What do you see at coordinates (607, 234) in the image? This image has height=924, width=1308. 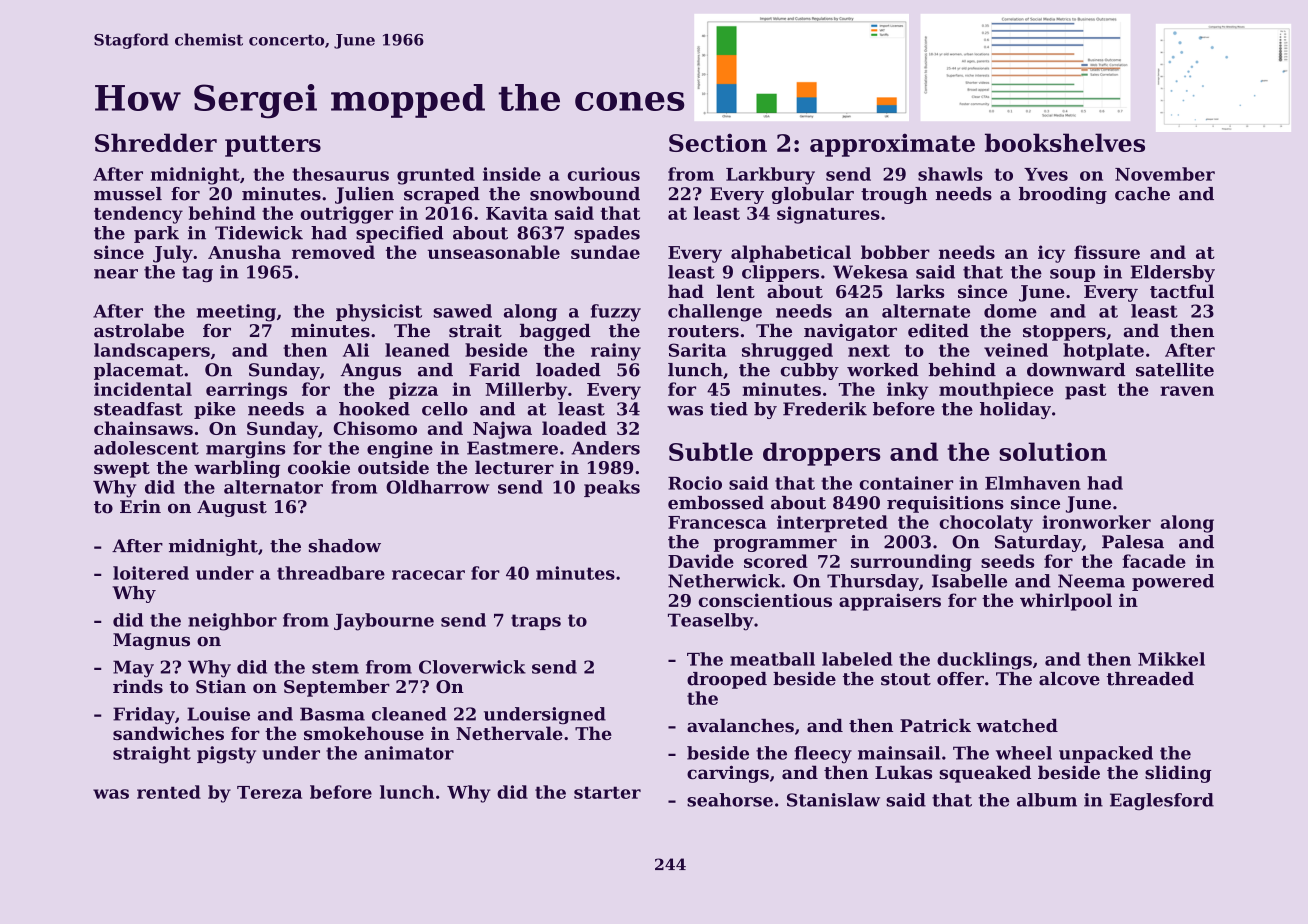 I see `spades` at bounding box center [607, 234].
